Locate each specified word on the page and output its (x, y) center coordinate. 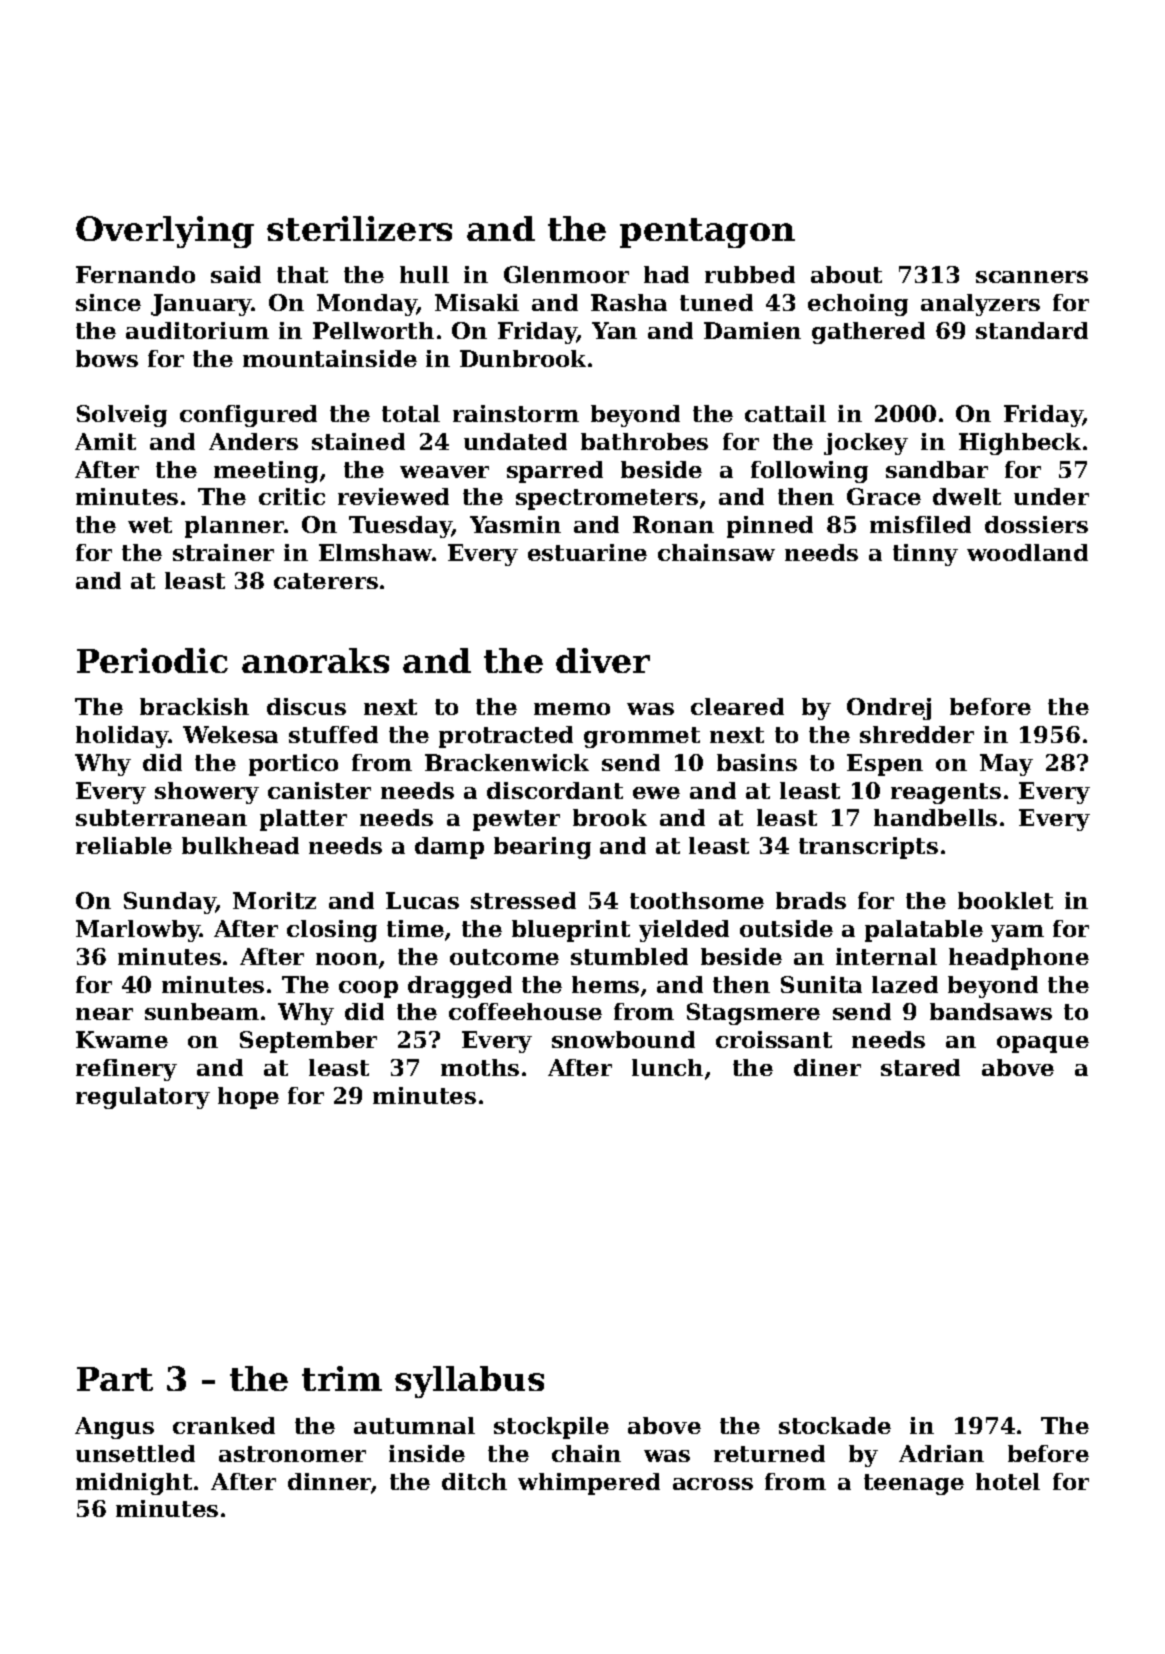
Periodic (152, 660)
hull (424, 274)
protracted (506, 737)
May (1006, 765)
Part (115, 1379)
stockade (835, 1425)
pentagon (707, 233)
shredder (917, 734)
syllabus (469, 1382)
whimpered (589, 1484)
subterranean (161, 817)
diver (603, 660)
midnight (134, 1484)
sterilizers (359, 228)
